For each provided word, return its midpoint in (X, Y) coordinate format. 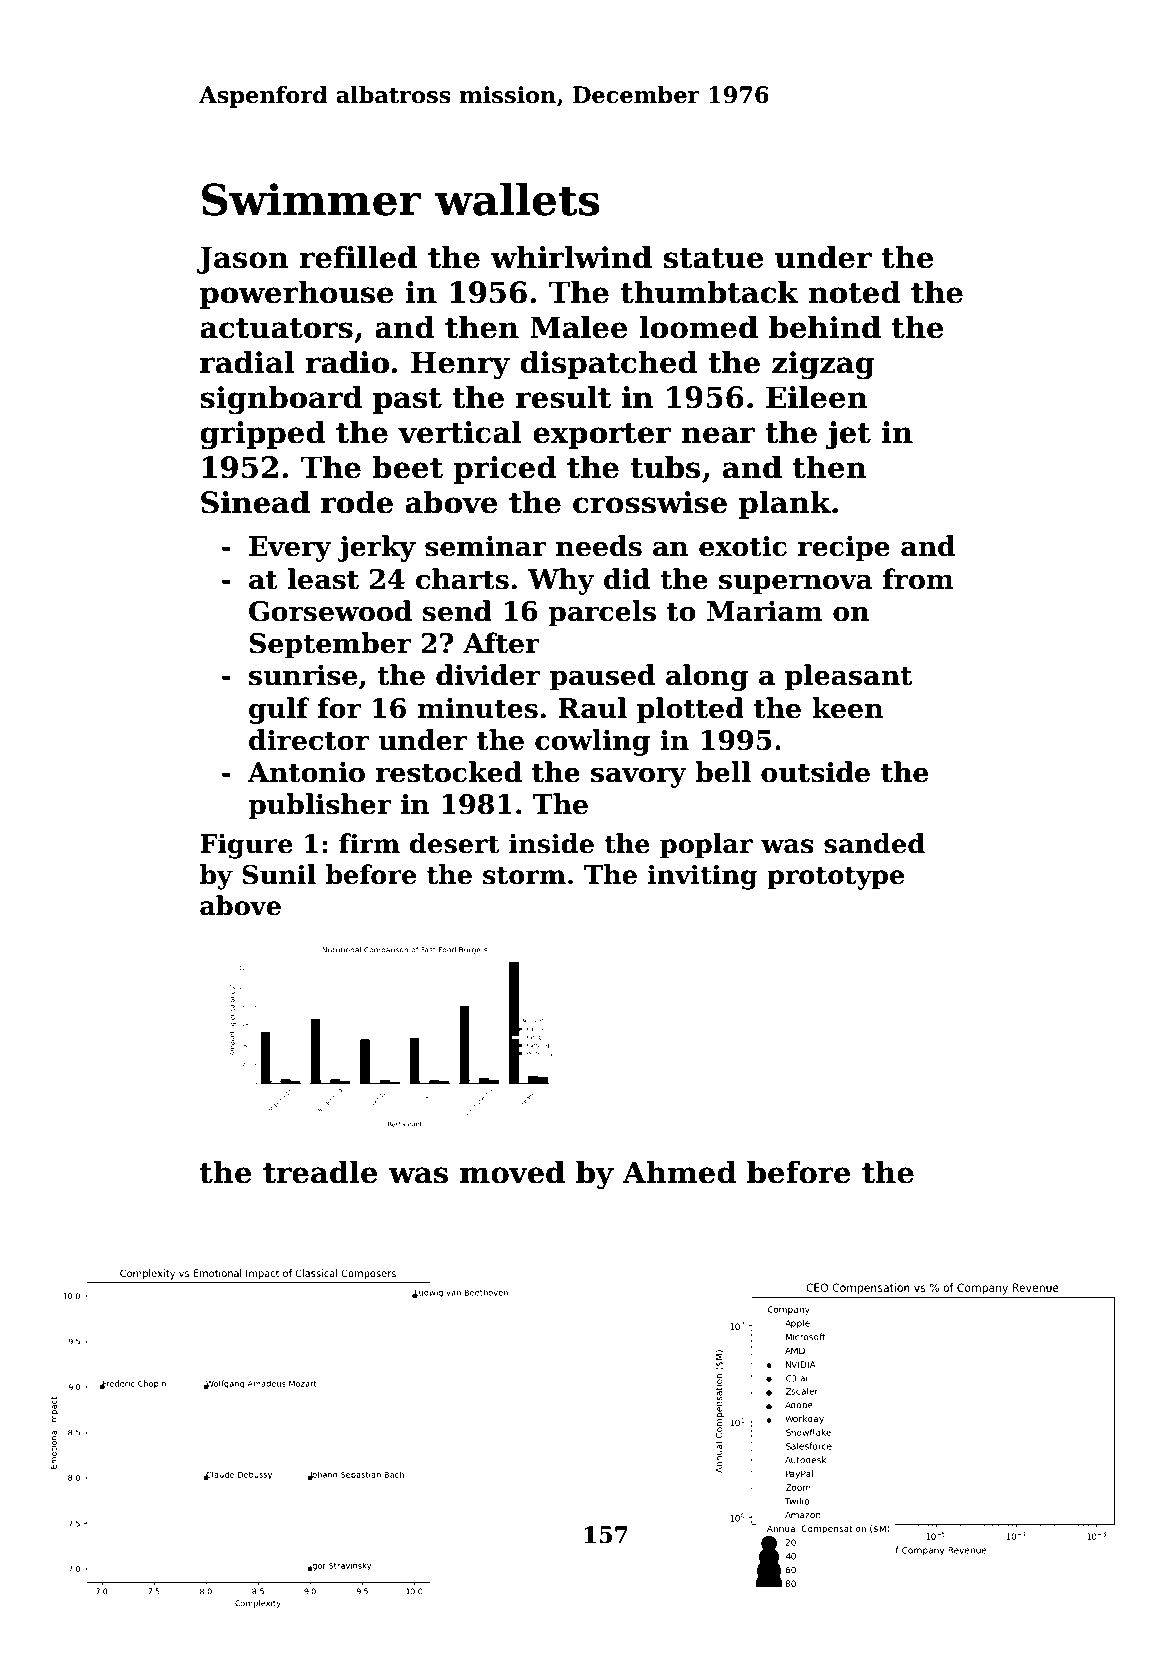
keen (848, 708)
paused (602, 677)
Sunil (279, 874)
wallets (517, 199)
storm (524, 875)
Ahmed (679, 1172)
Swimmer (311, 199)
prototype (835, 878)
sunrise (303, 675)
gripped (262, 435)
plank (785, 504)
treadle (320, 1172)
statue (714, 258)
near (718, 435)
